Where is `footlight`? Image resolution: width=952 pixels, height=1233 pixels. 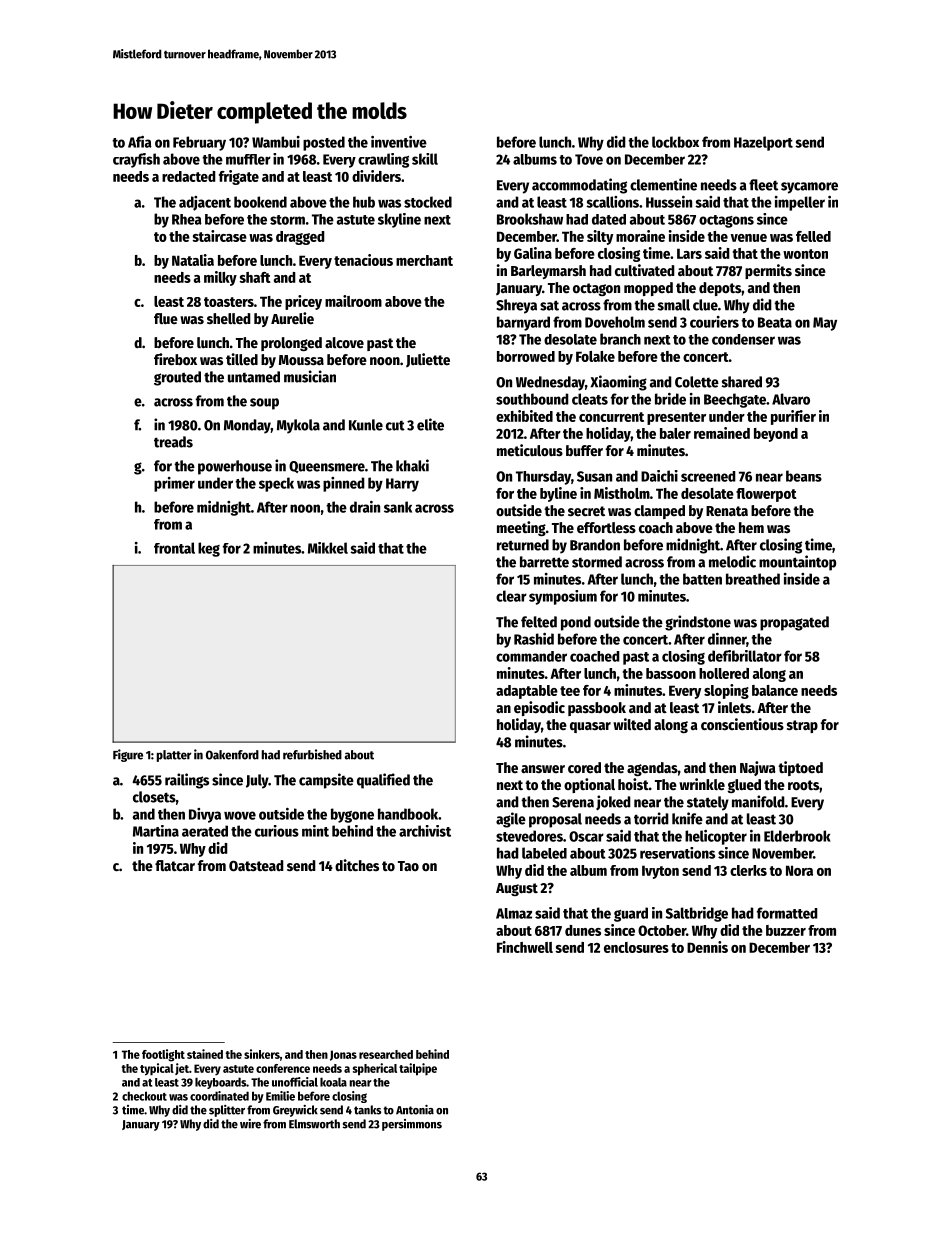
footlight is located at coordinates (163, 1055).
